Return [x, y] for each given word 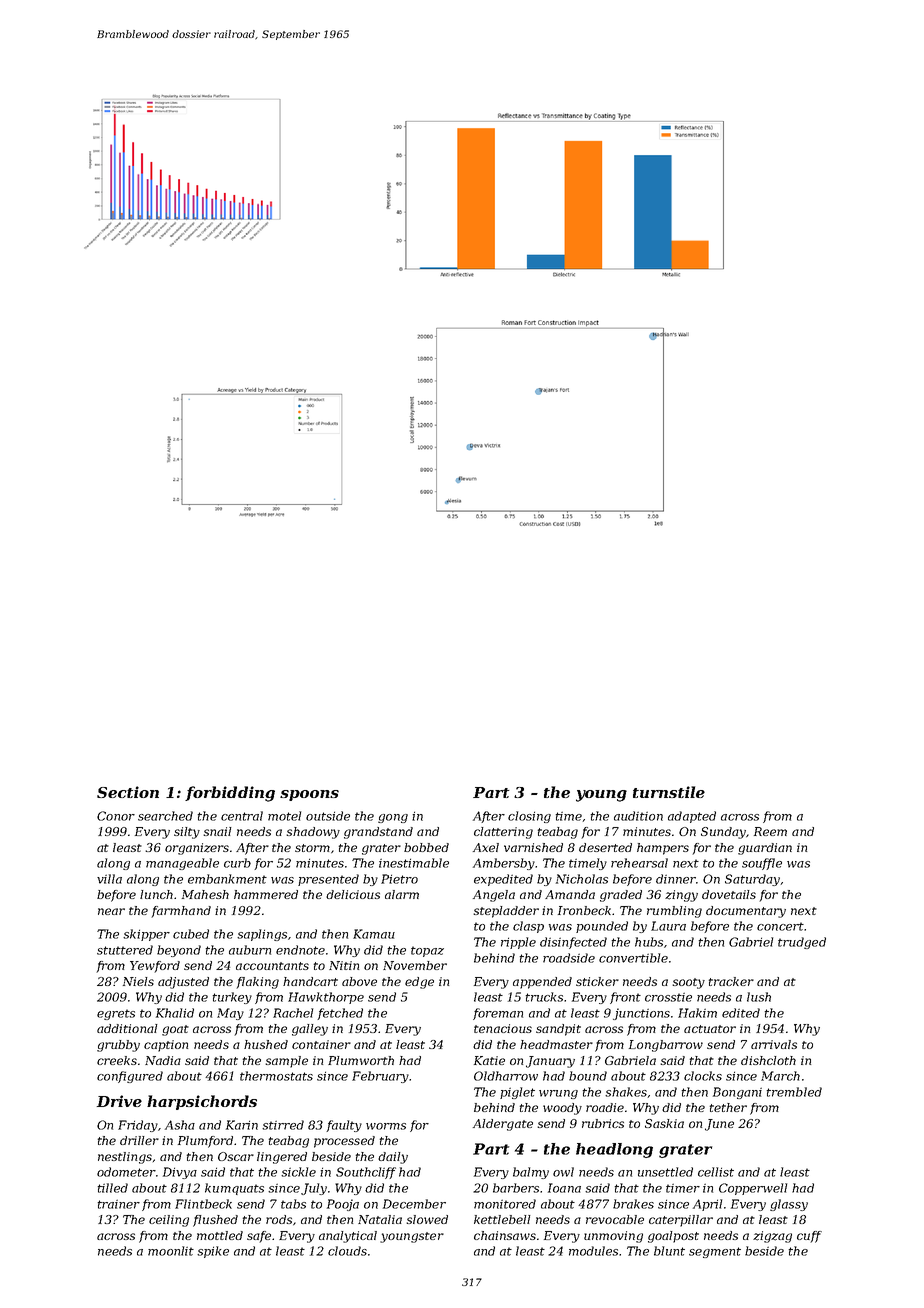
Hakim [697, 1013]
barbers [516, 1188]
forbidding [230, 794]
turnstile [669, 792]
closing [529, 817]
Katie [489, 1060]
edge [419, 983]
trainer [118, 1204]
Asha [180, 1125]
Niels [138, 981]
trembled [794, 1092]
